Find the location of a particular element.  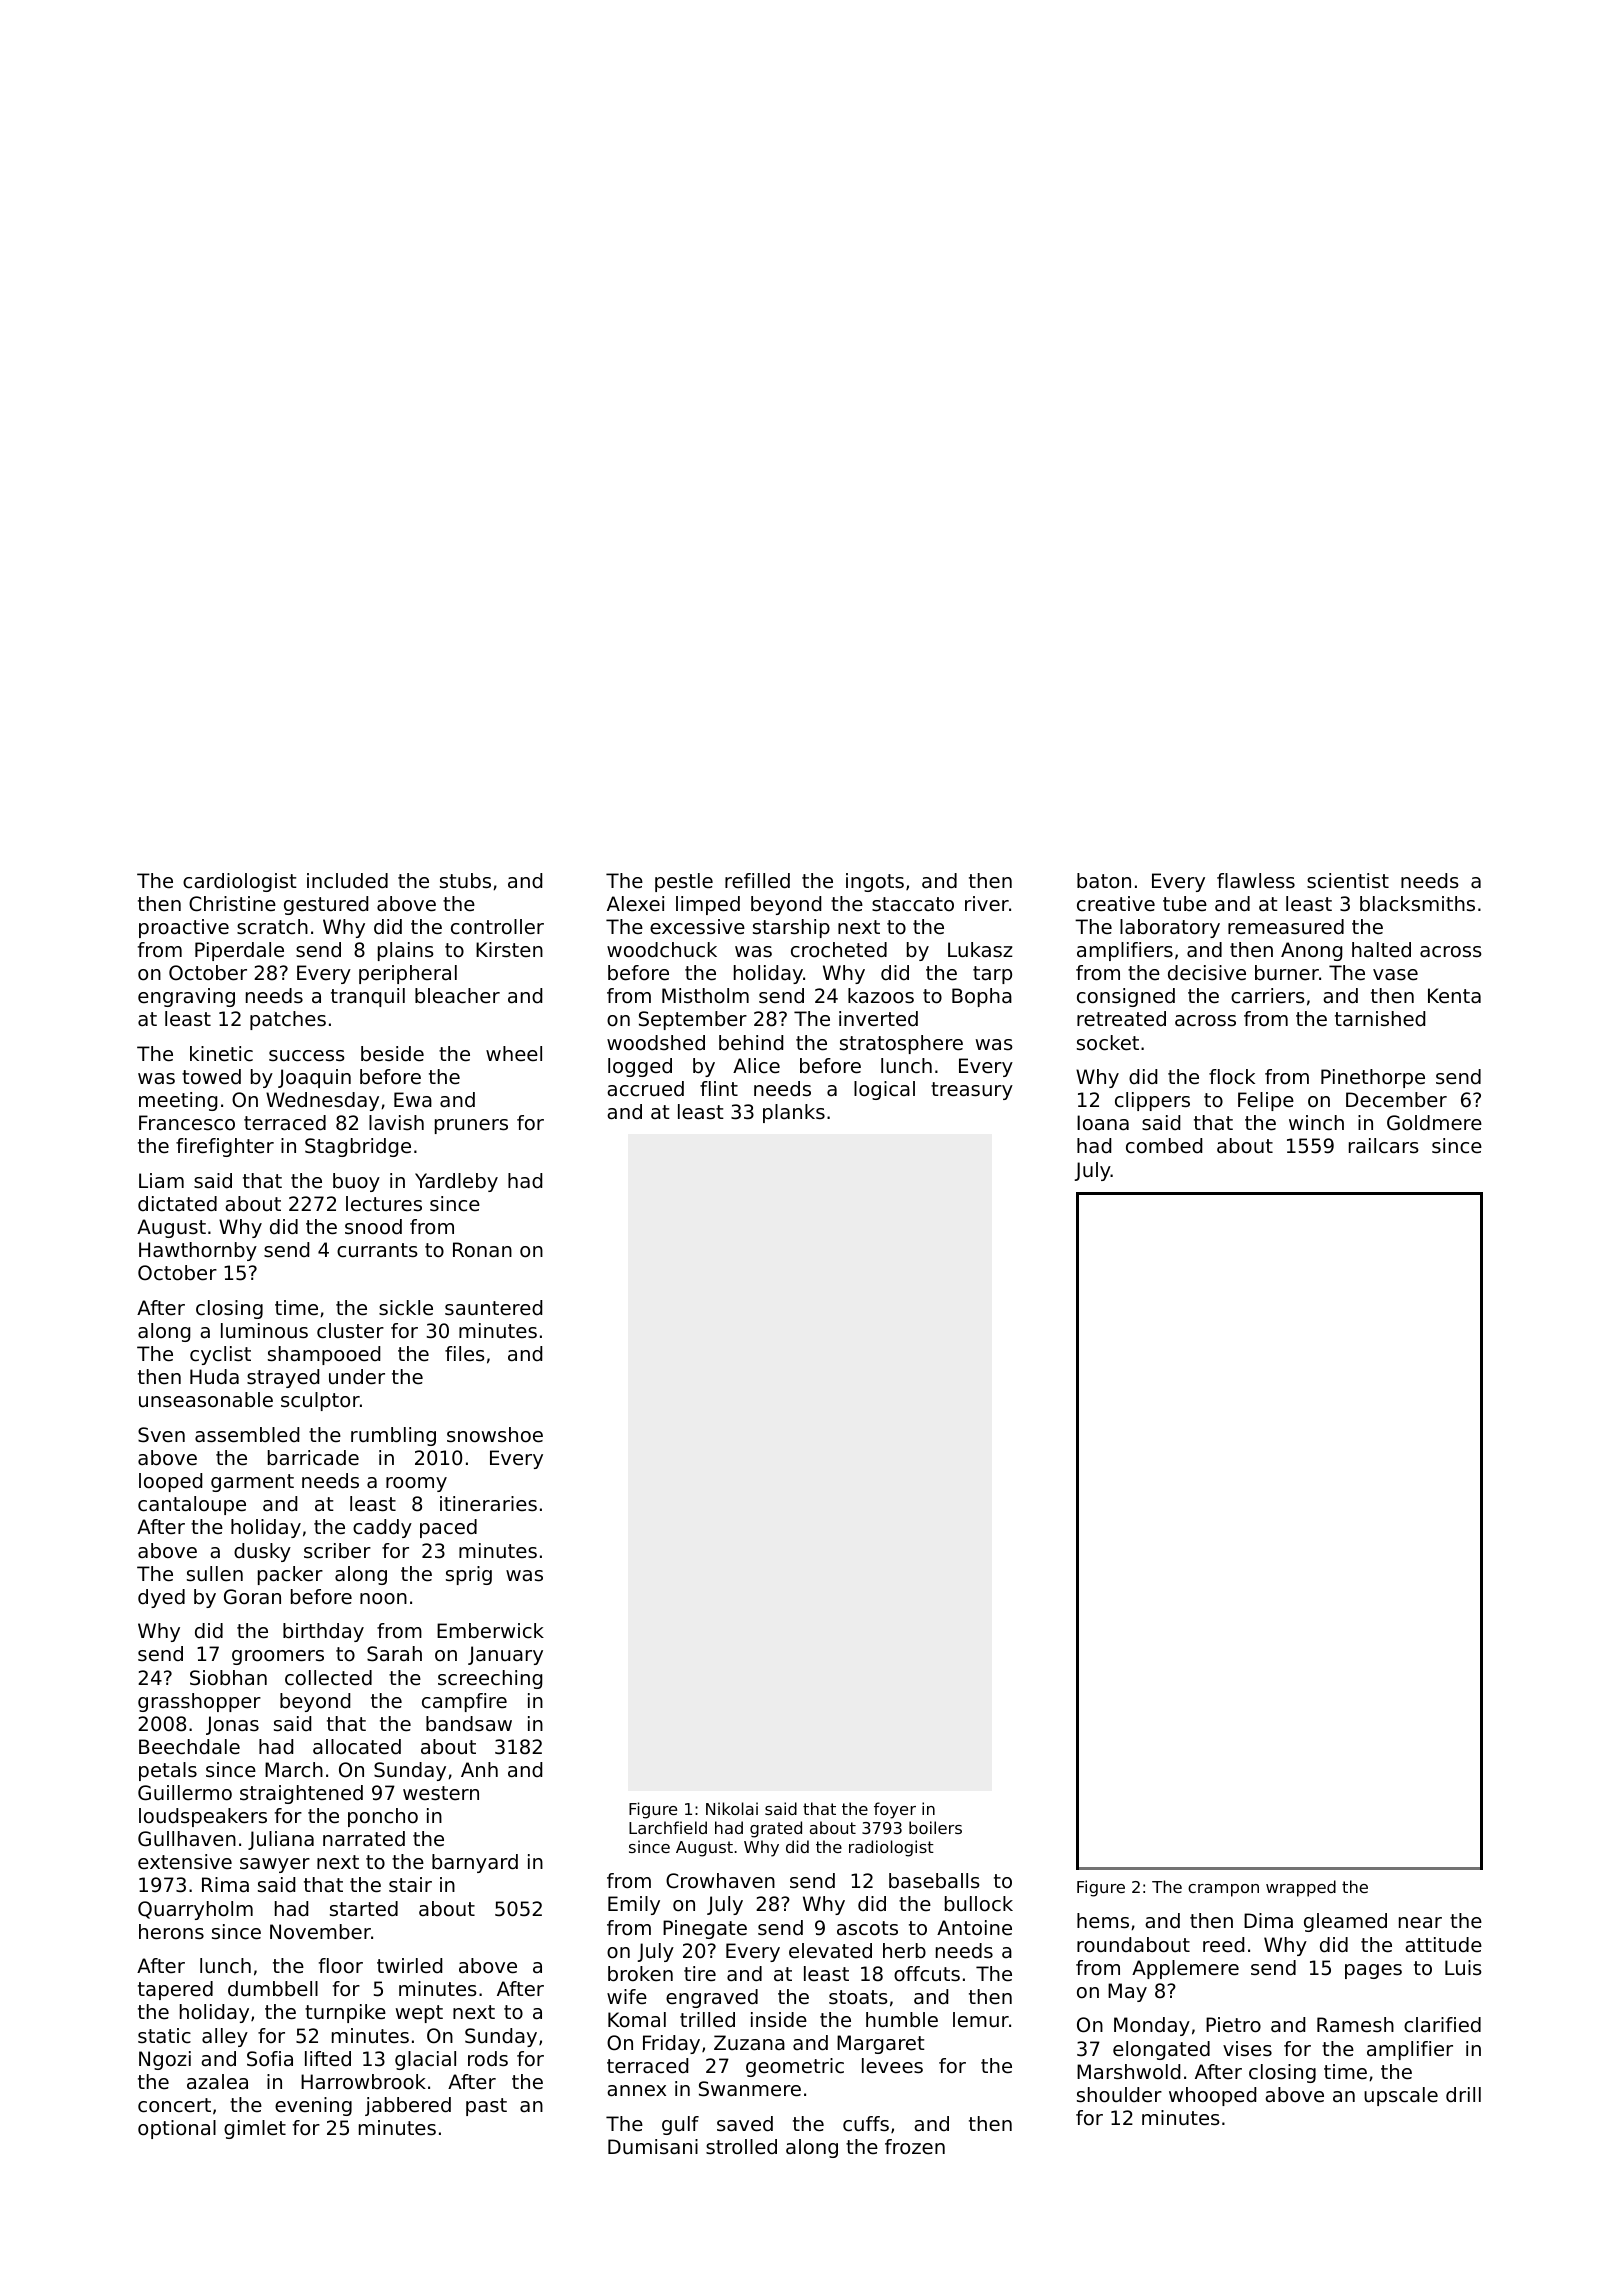

towed is located at coordinates (211, 1077).
